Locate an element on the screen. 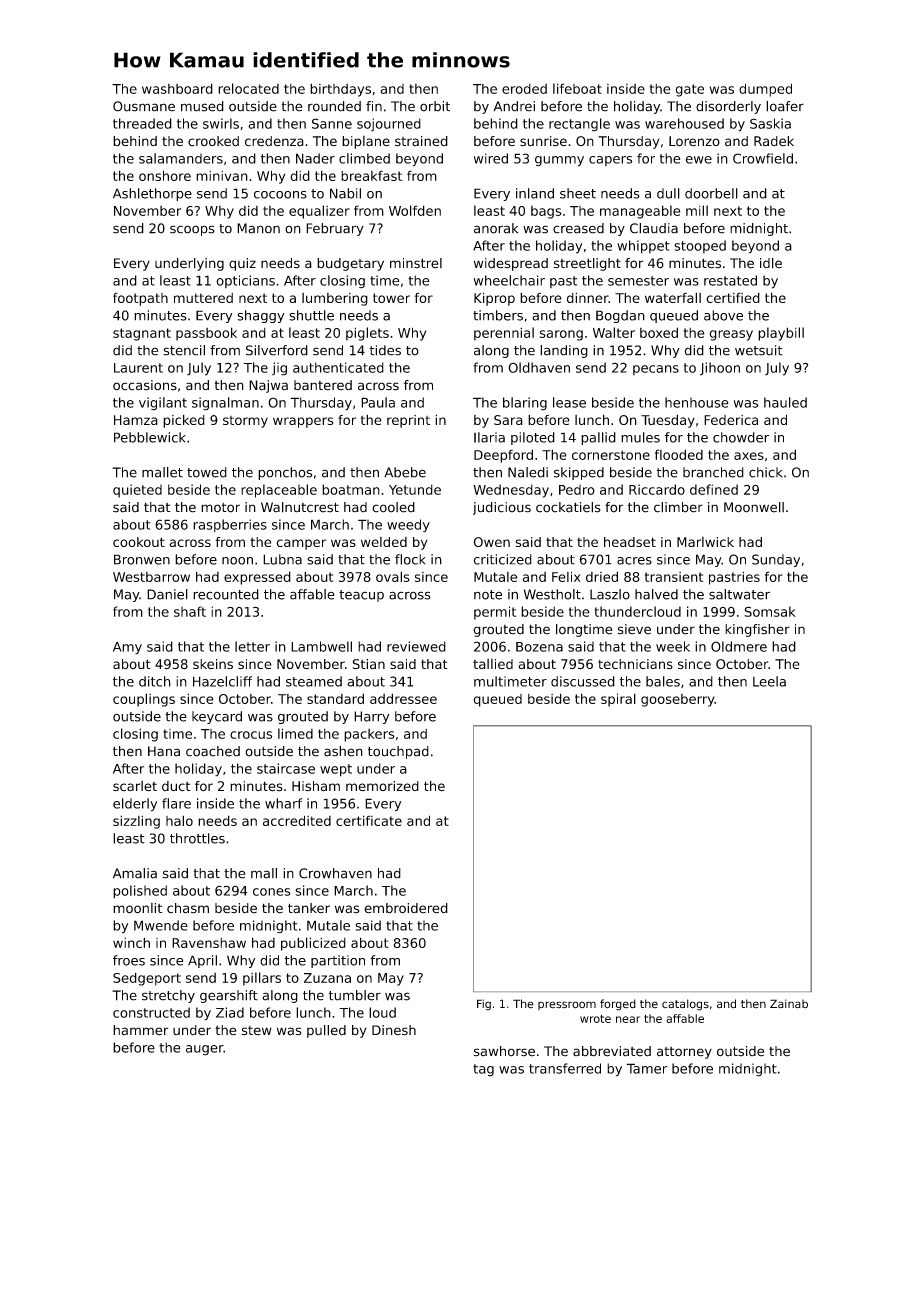 This screenshot has height=1308, width=924. camper is located at coordinates (301, 544).
